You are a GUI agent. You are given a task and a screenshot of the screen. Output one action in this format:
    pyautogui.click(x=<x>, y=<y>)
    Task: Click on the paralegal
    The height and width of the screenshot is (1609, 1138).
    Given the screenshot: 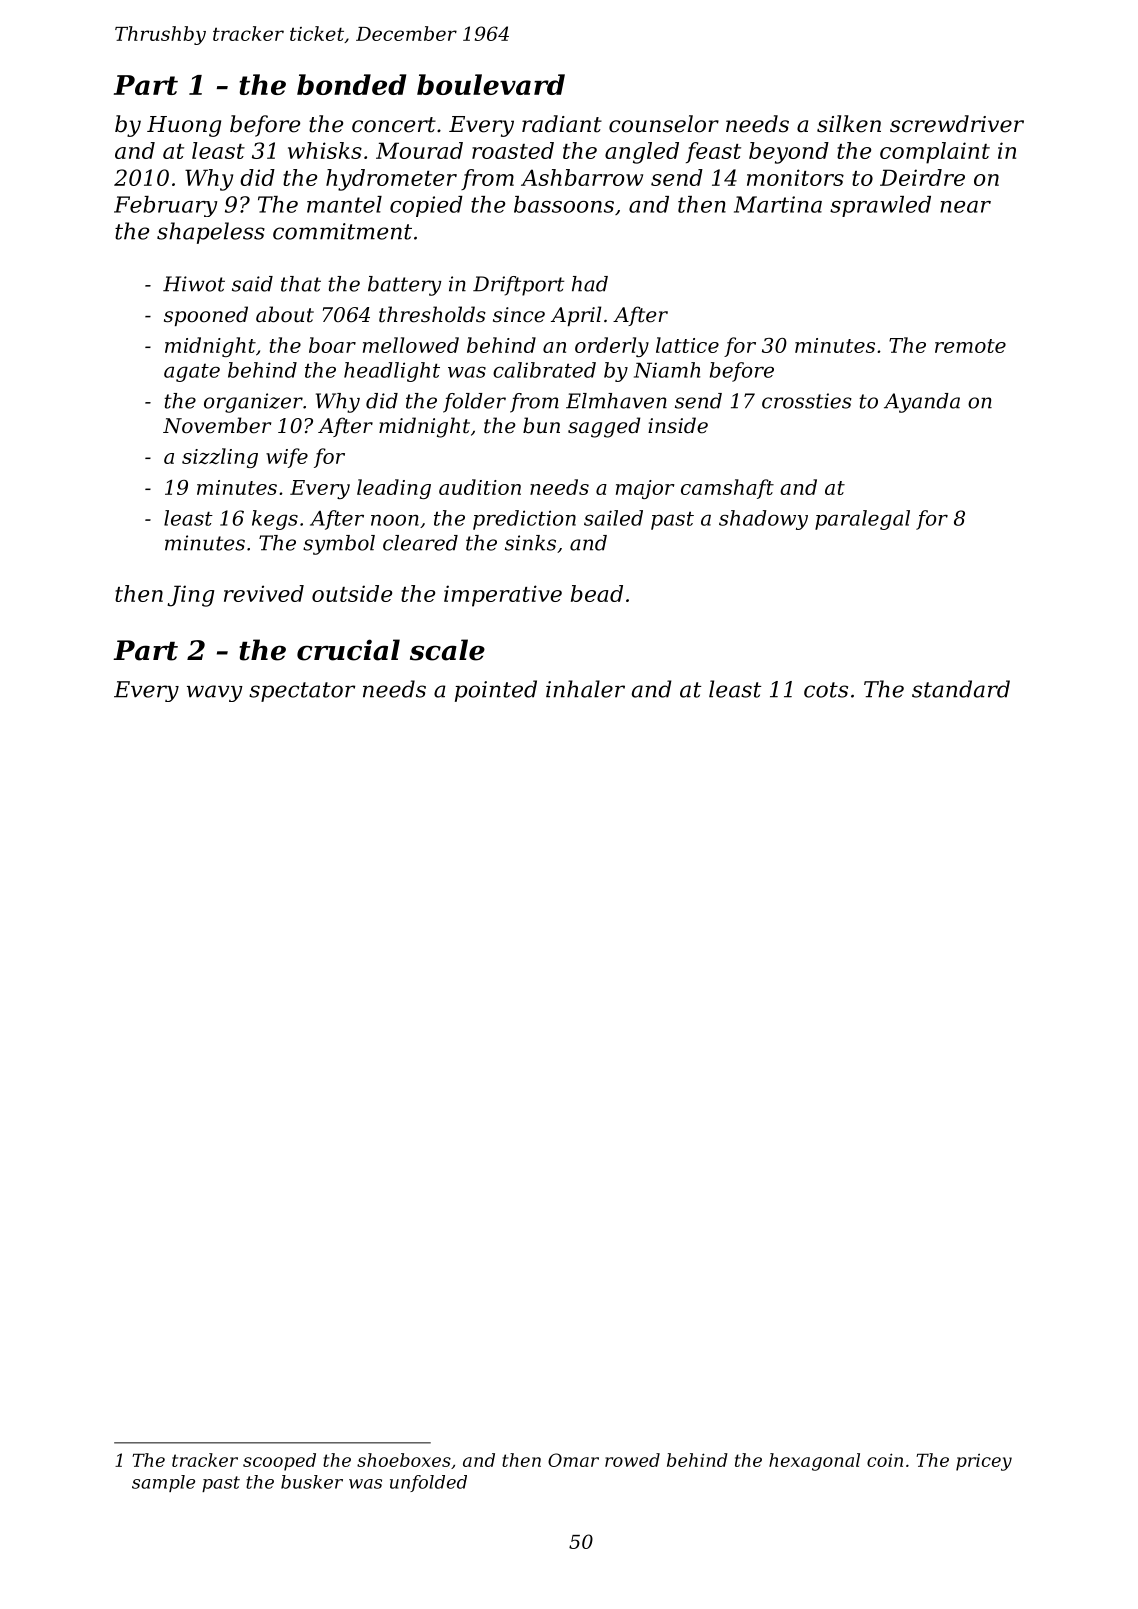 What is the action you would take?
    pyautogui.click(x=862, y=520)
